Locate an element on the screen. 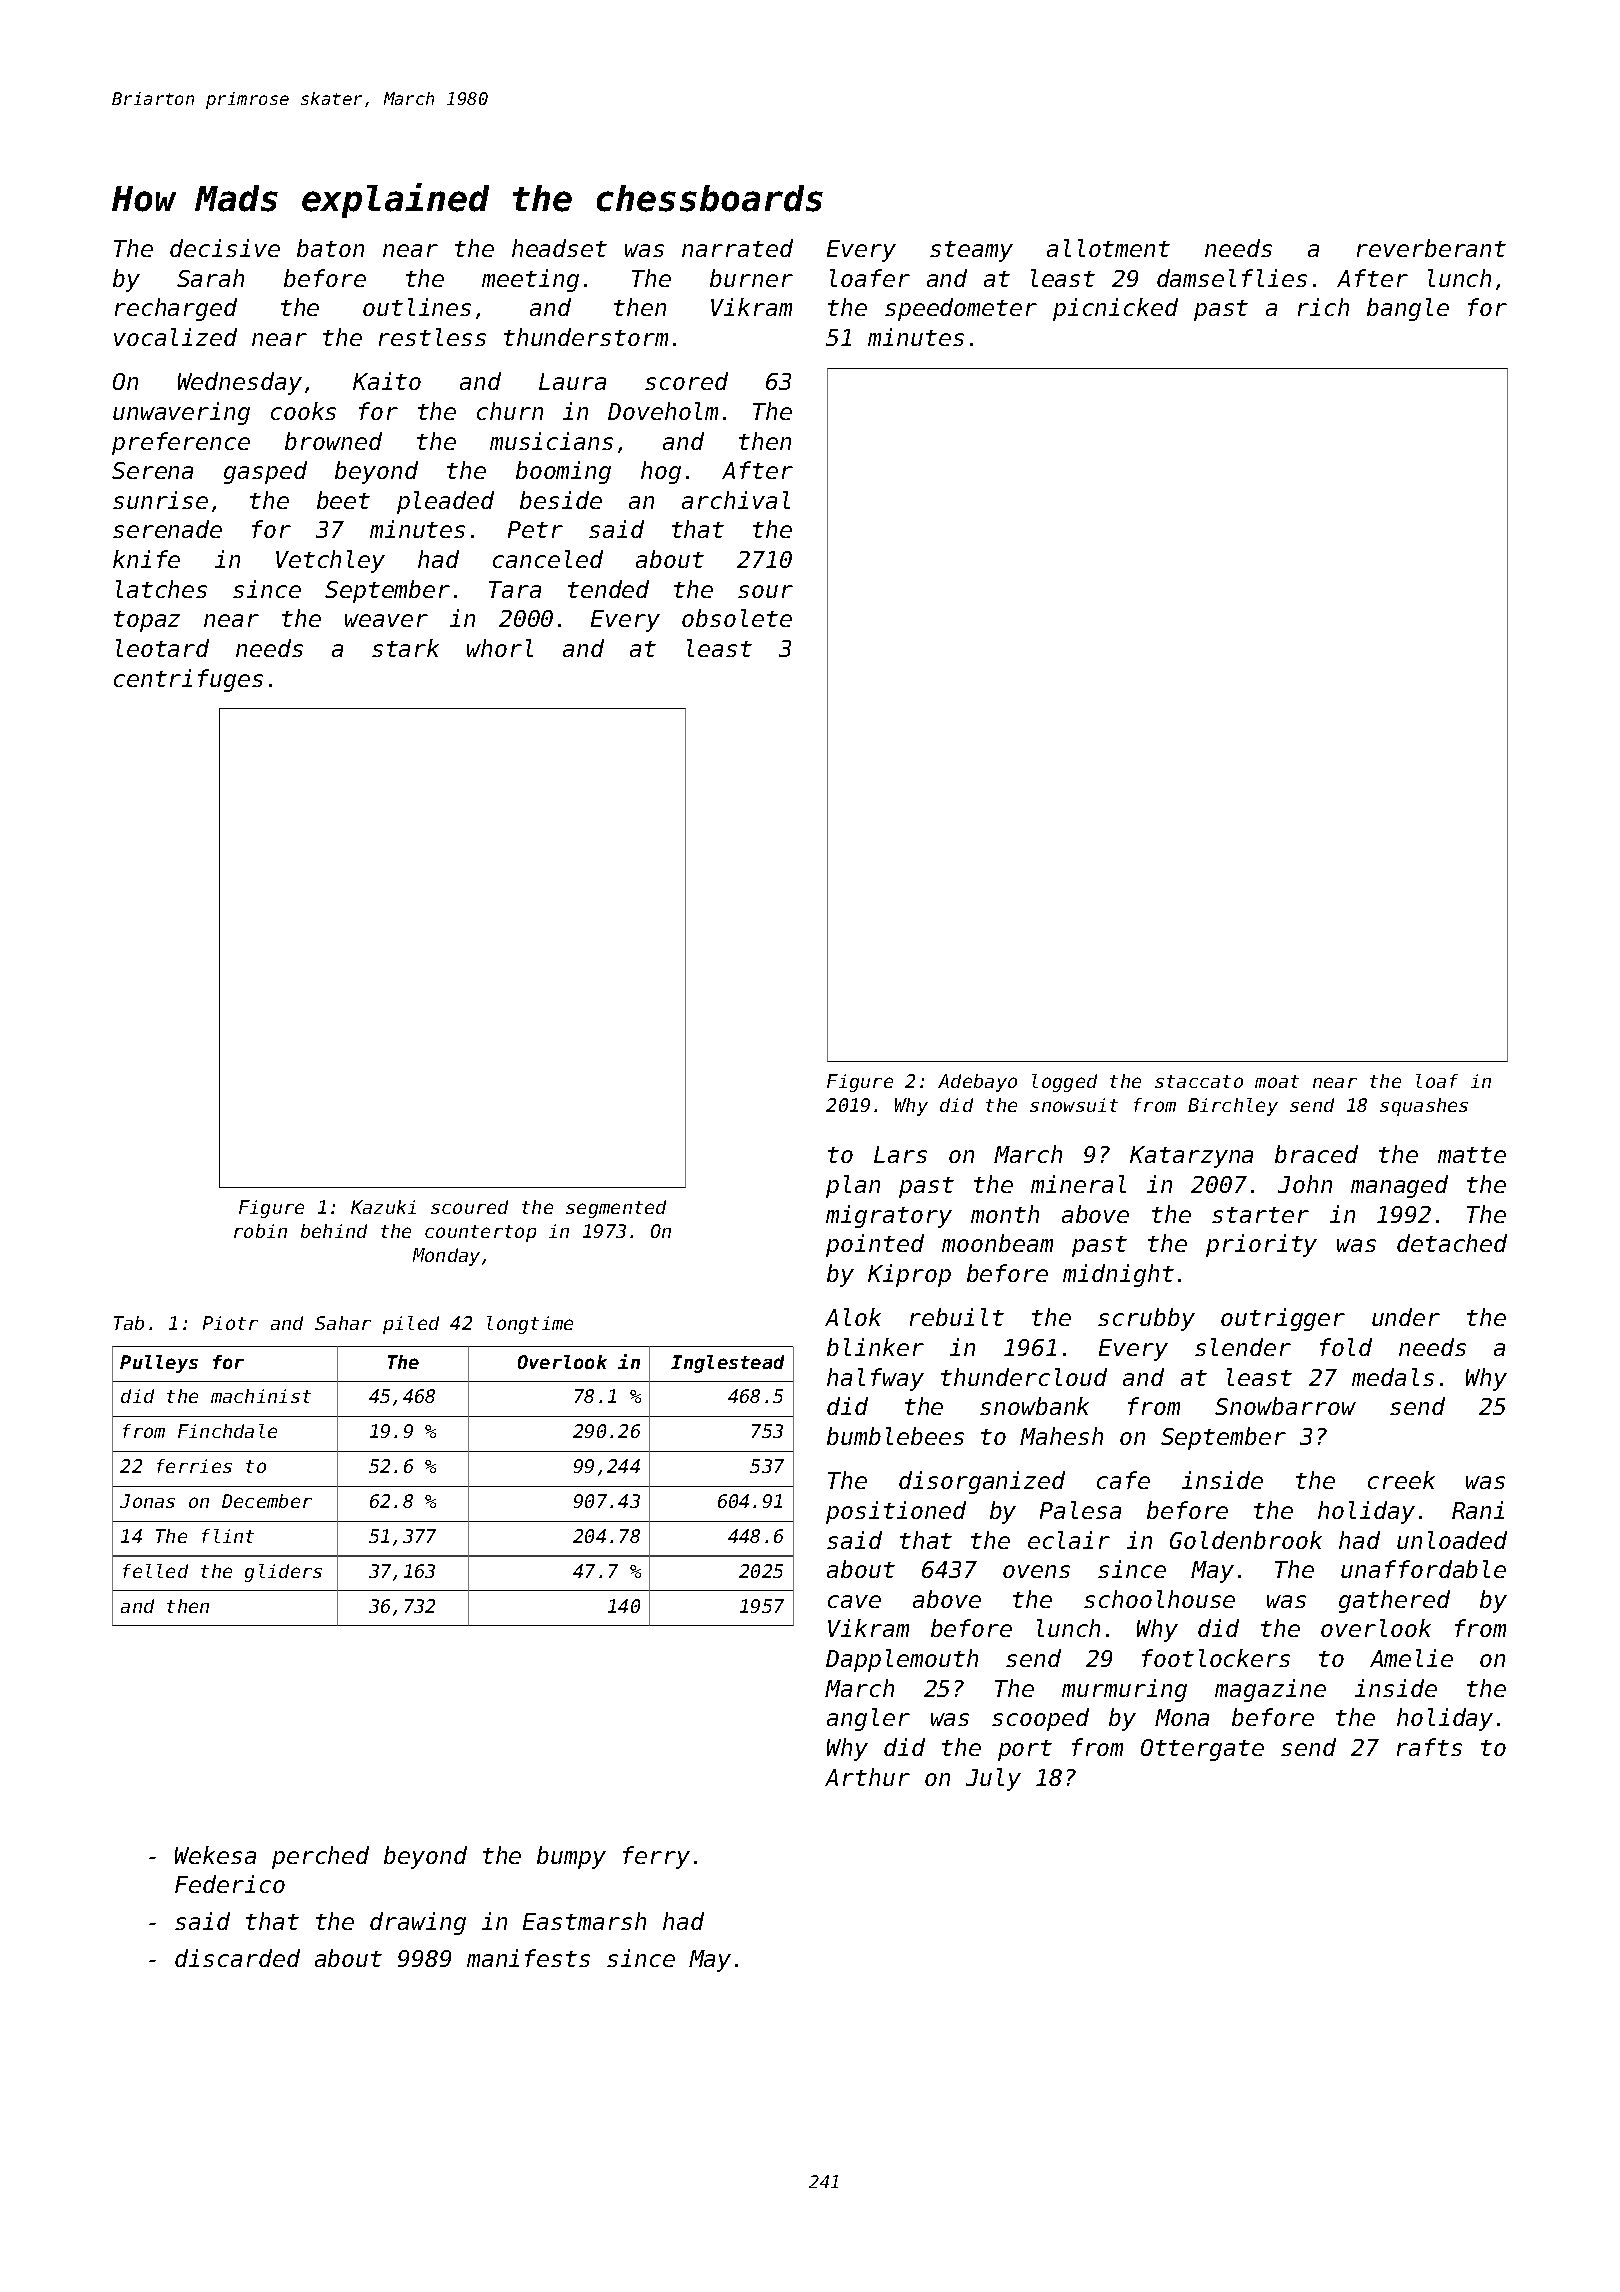 The width and height of the screenshot is (1620, 2292). centrifuges is located at coordinates (188, 680).
